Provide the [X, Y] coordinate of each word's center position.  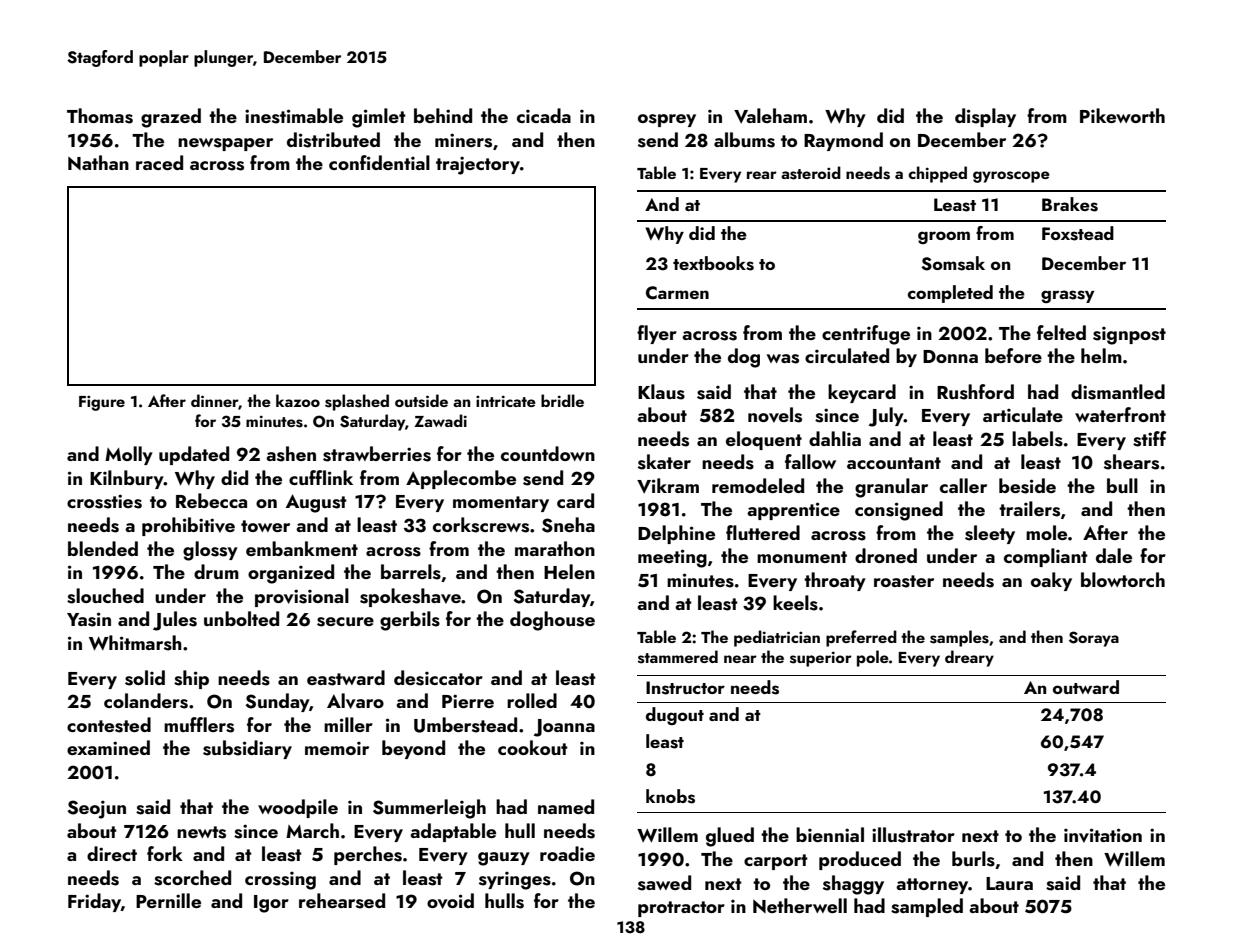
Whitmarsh [135, 643]
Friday [94, 902]
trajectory [478, 165]
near [740, 659]
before [1013, 355]
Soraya [1094, 639]
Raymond [843, 141]
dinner [215, 402]
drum [216, 571]
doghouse [552, 621]
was [783, 359]
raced [159, 162]
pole [873, 658]
